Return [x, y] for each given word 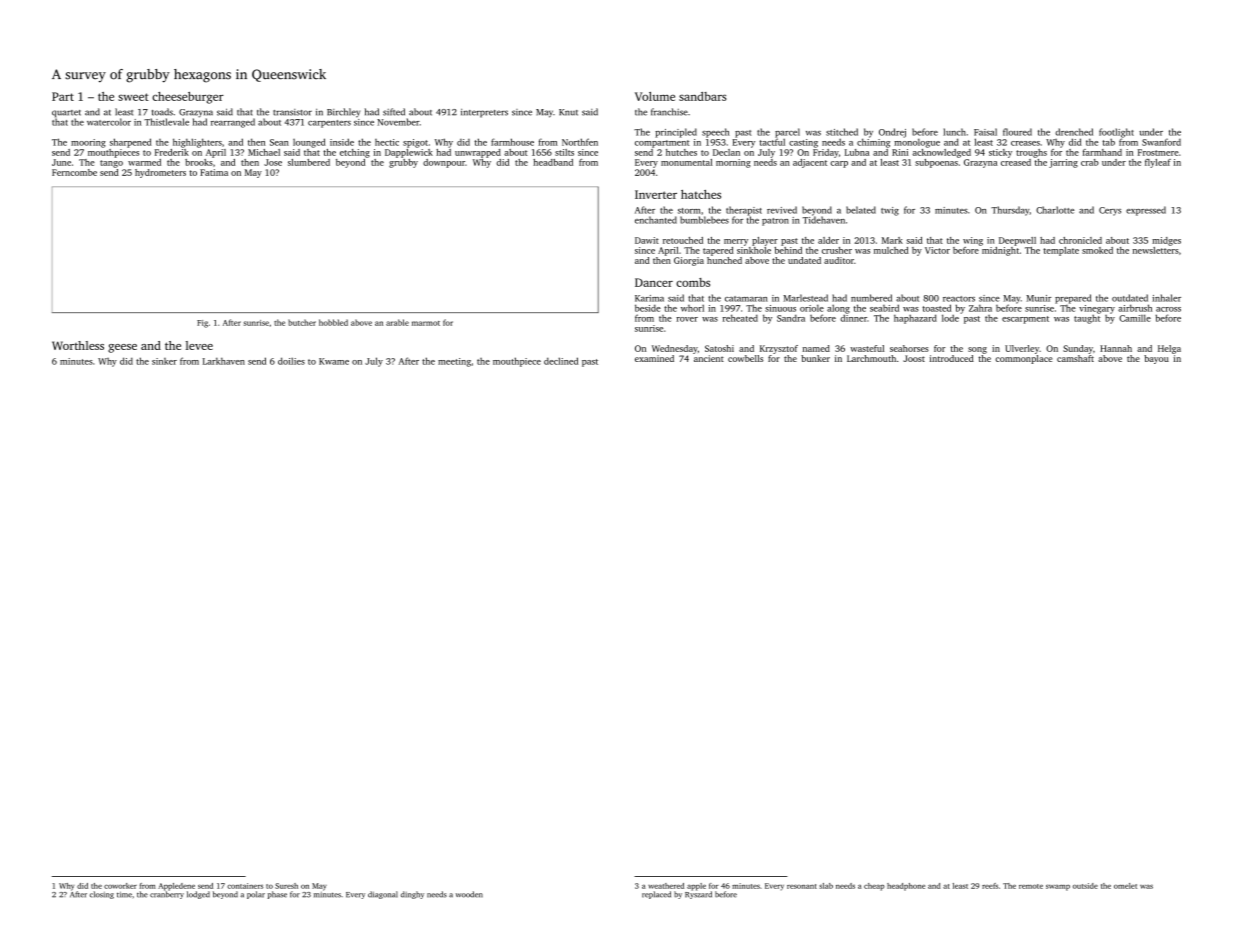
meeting [454, 362]
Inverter [656, 194]
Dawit [647, 240]
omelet [1125, 886]
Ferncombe [74, 172]
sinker [164, 361]
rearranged [233, 123]
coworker [120, 886]
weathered [666, 886]
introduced [952, 358]
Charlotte [1055, 210]
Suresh [286, 886]
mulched [891, 250]
